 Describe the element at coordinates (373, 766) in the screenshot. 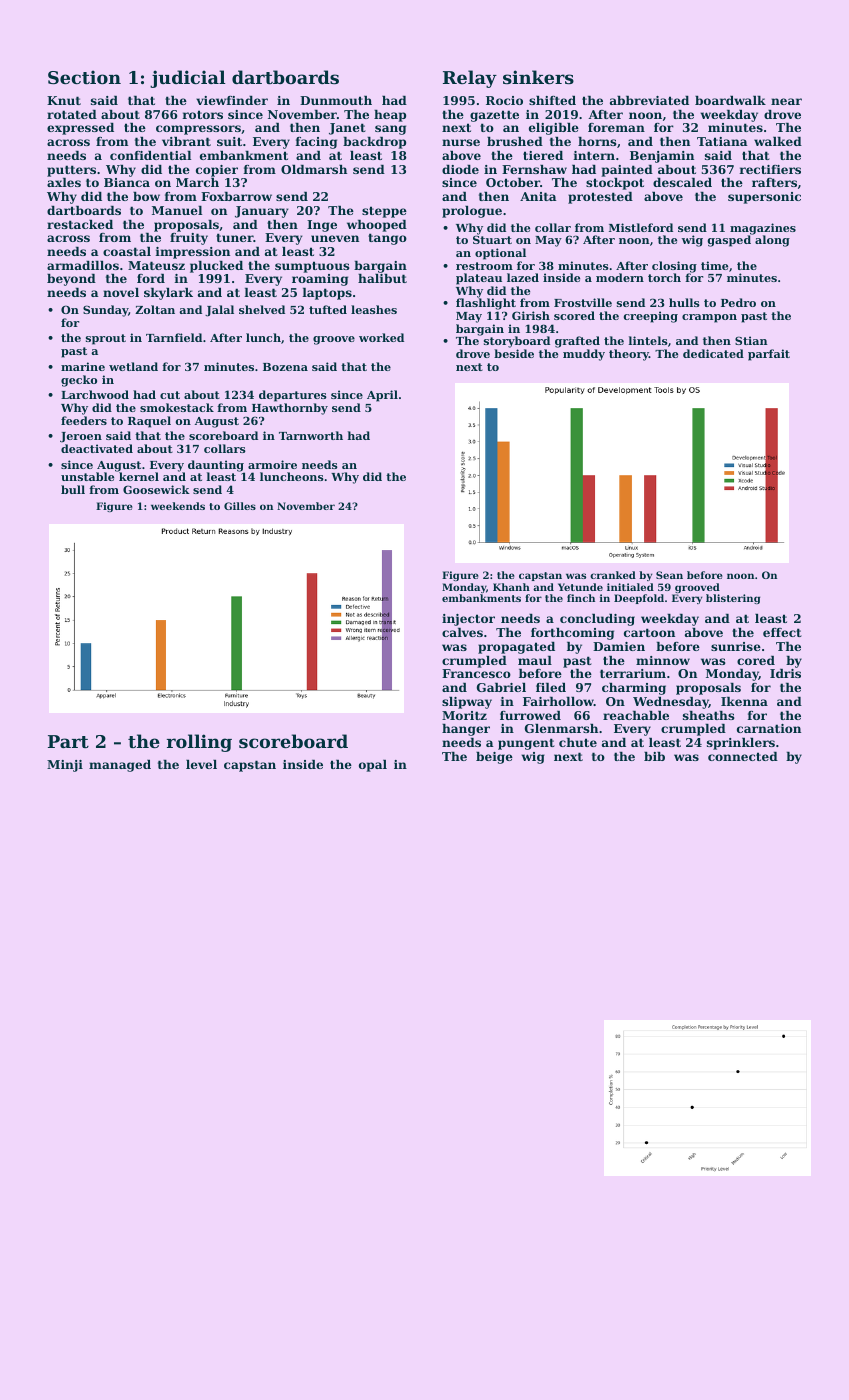

I see `opal` at that location.
